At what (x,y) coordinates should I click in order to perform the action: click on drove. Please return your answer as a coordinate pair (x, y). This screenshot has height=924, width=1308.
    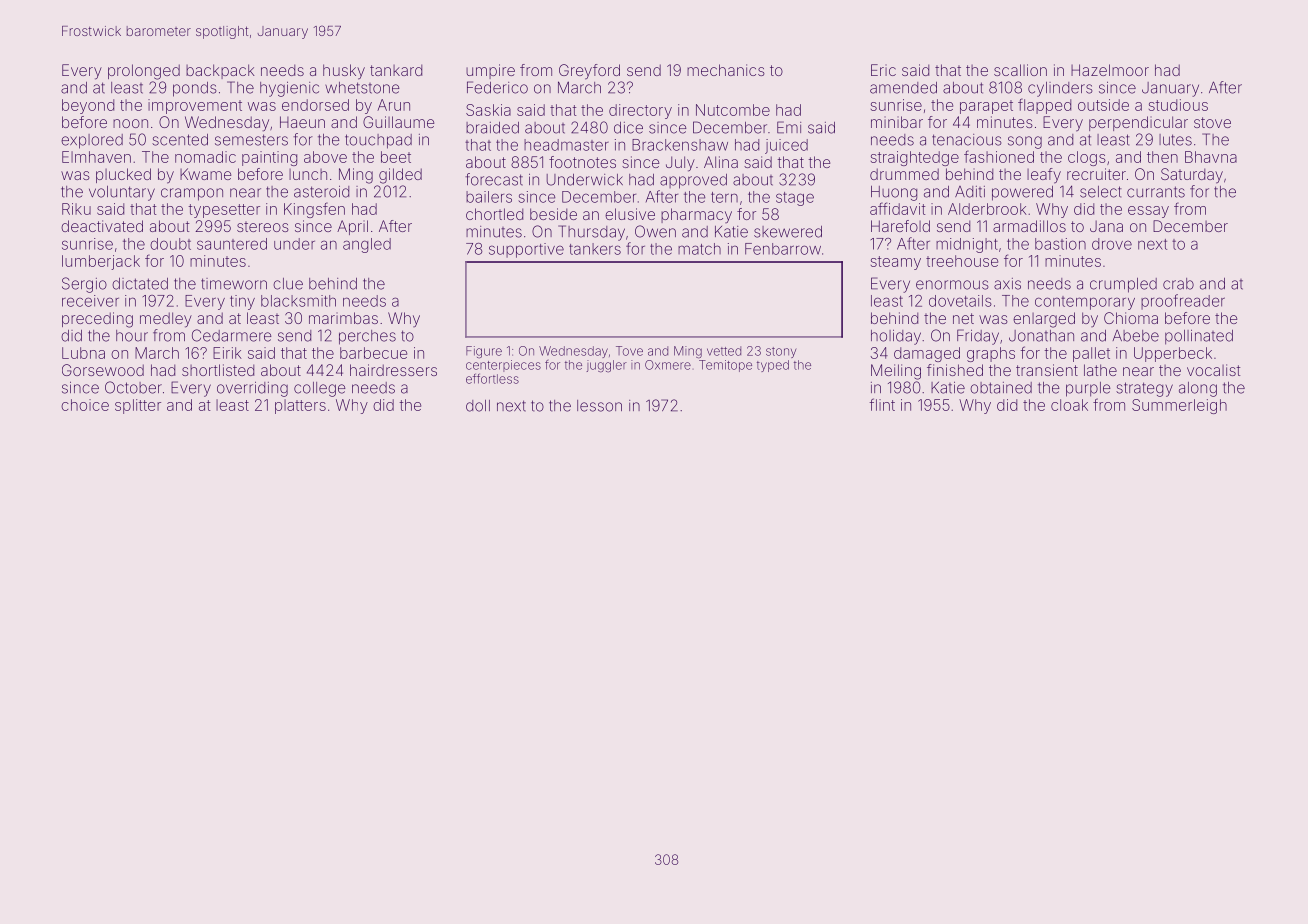
    Looking at the image, I should click on (1112, 244).
